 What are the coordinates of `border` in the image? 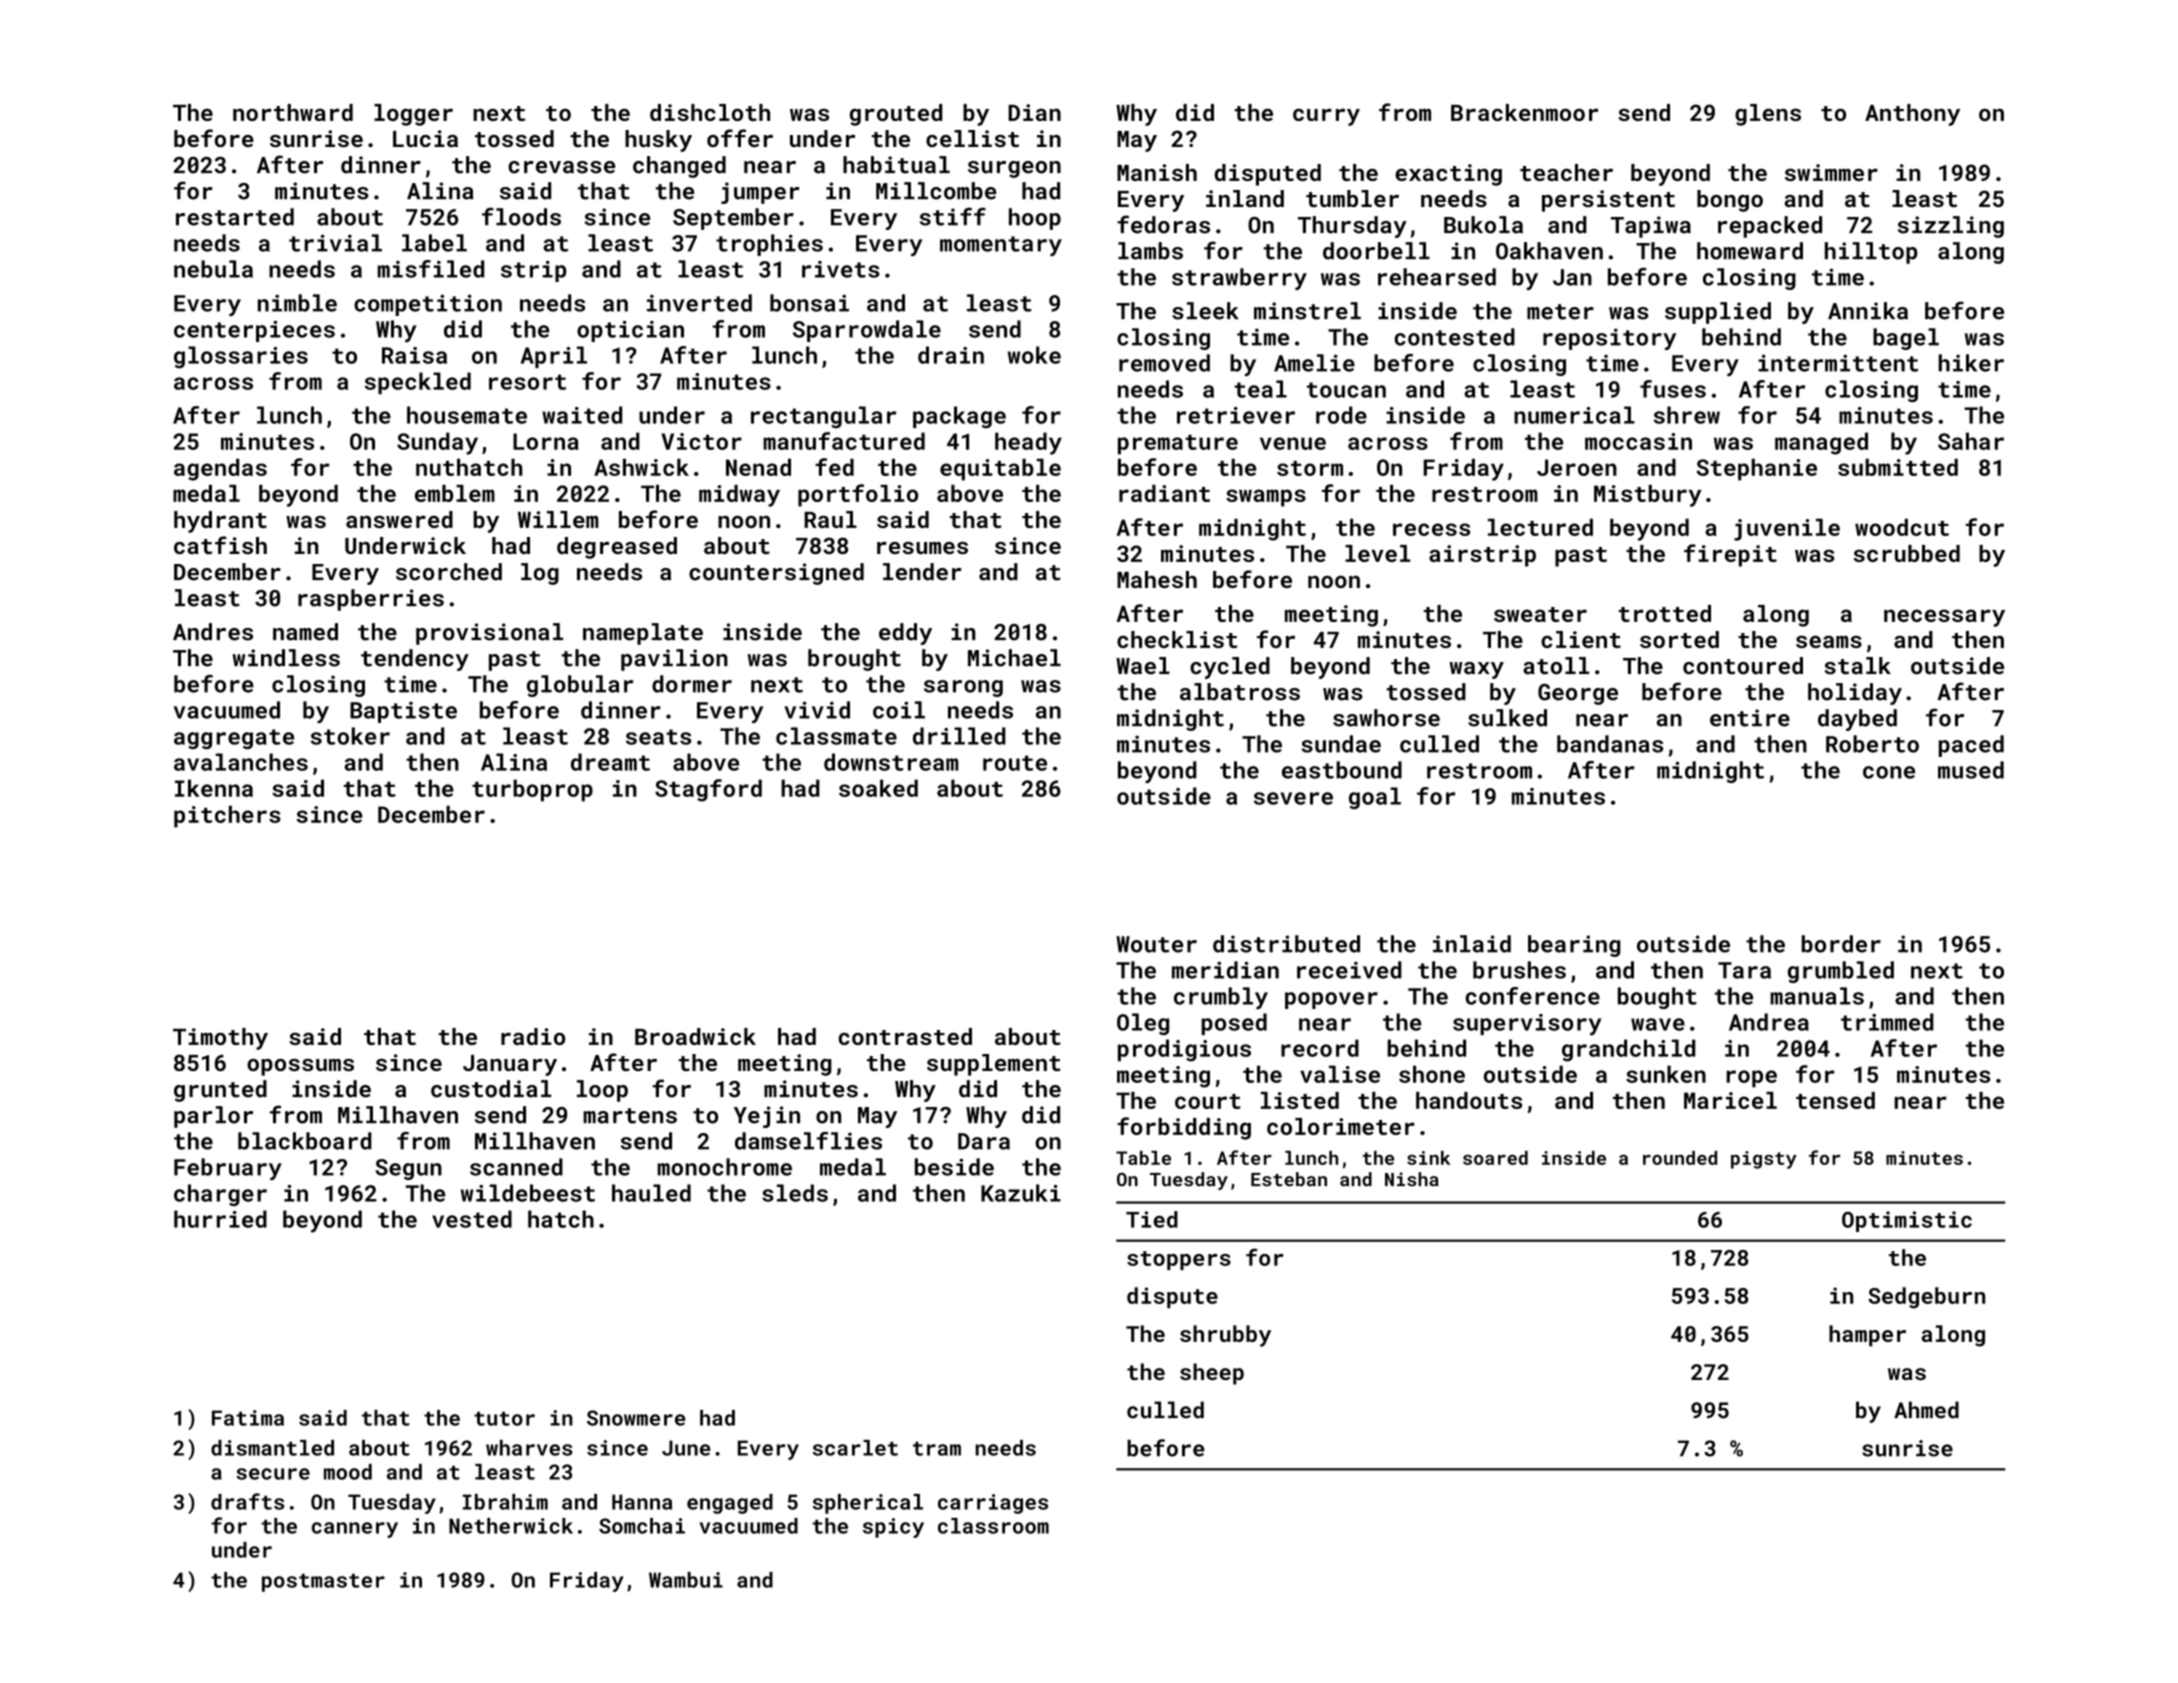 It's located at (1841, 944).
